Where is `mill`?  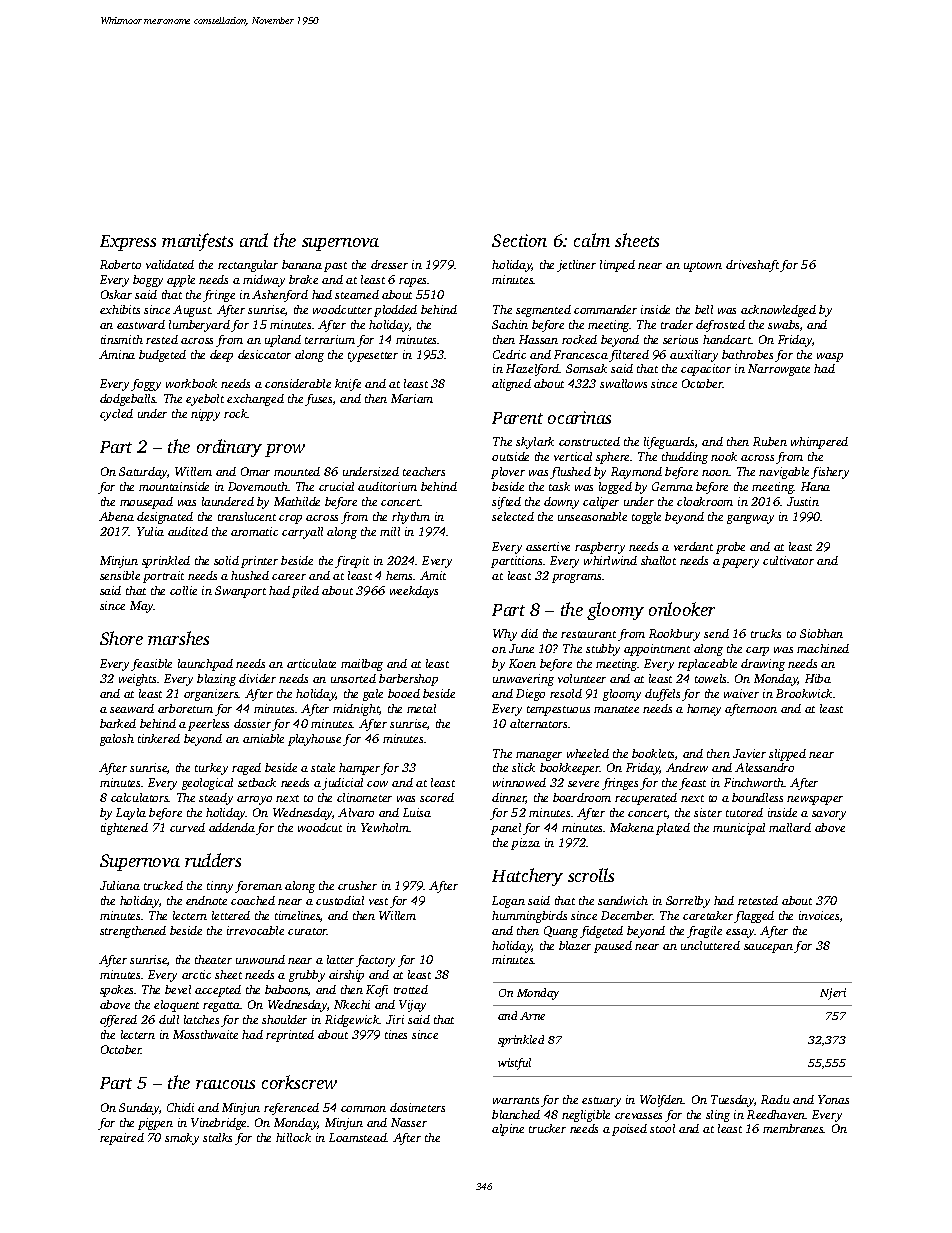
mill is located at coordinates (390, 531).
